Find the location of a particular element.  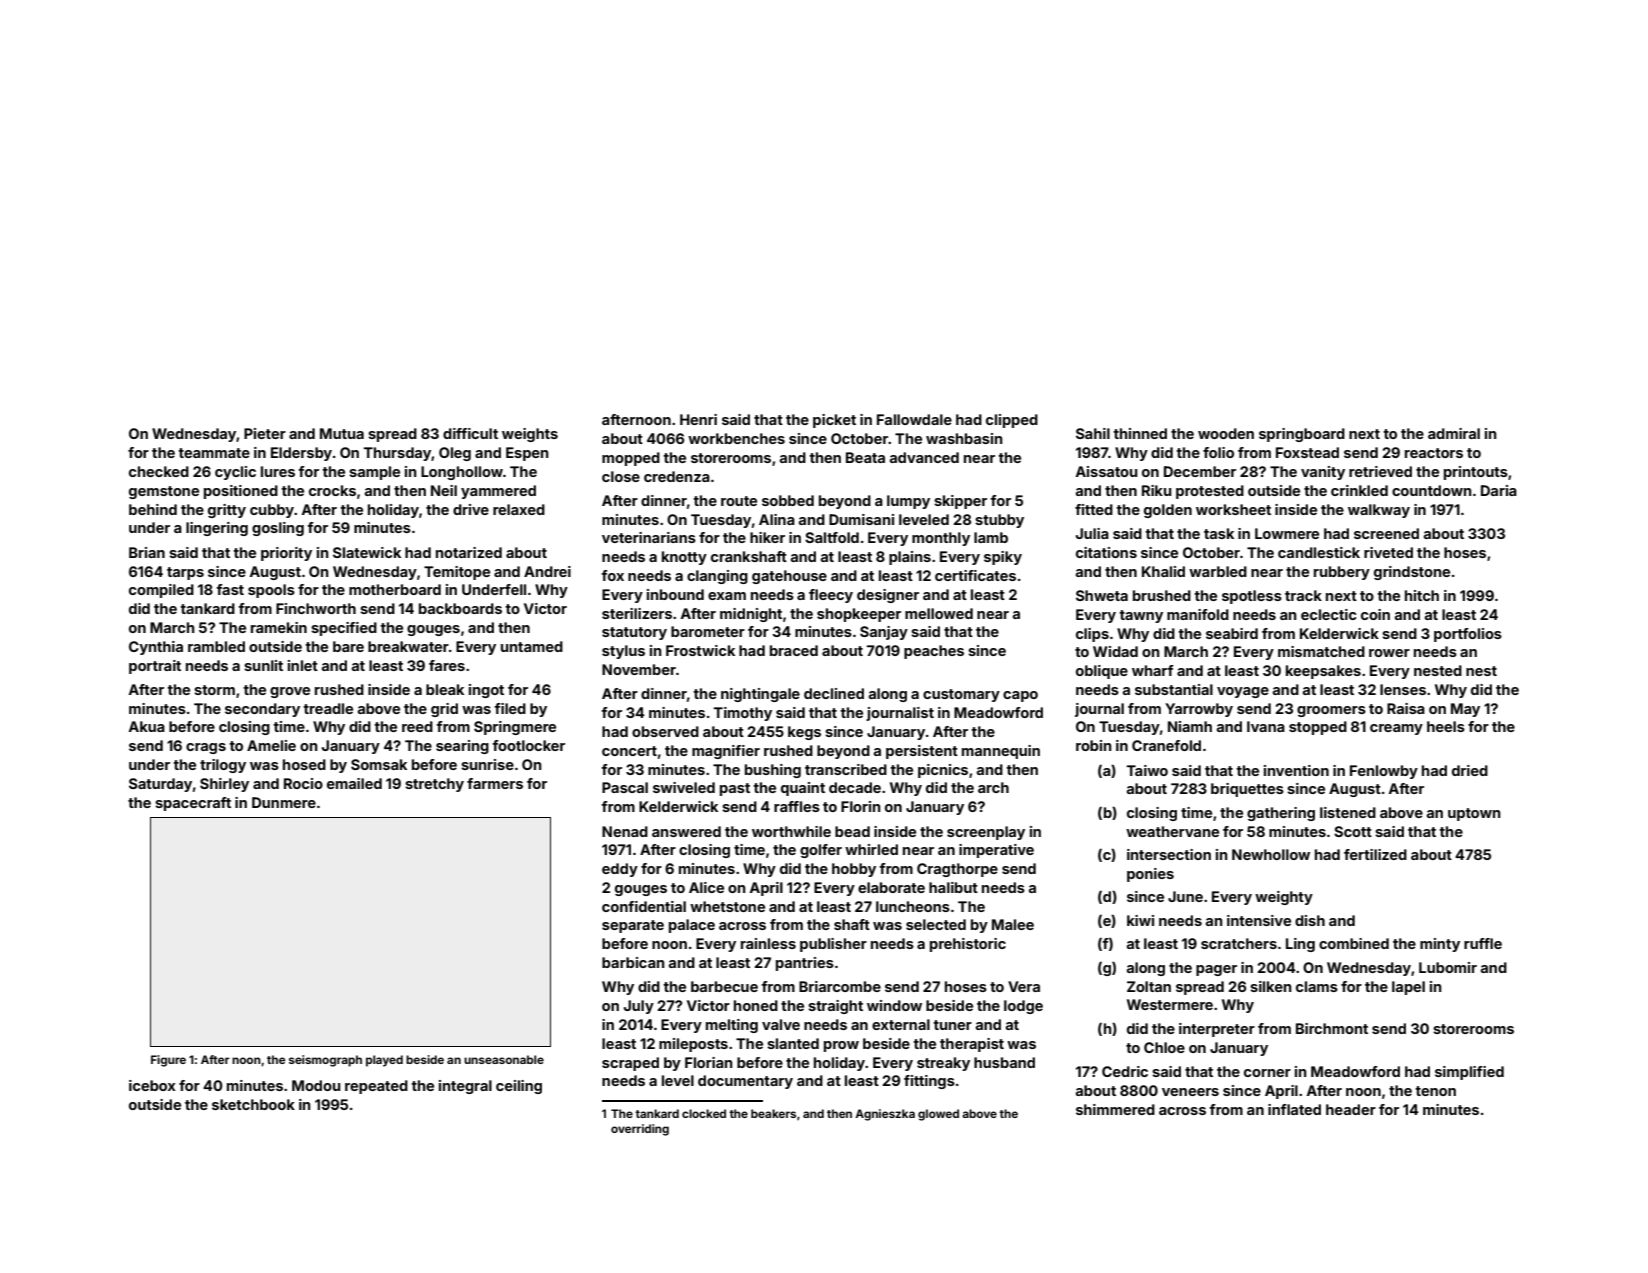

peaches is located at coordinates (934, 652).
